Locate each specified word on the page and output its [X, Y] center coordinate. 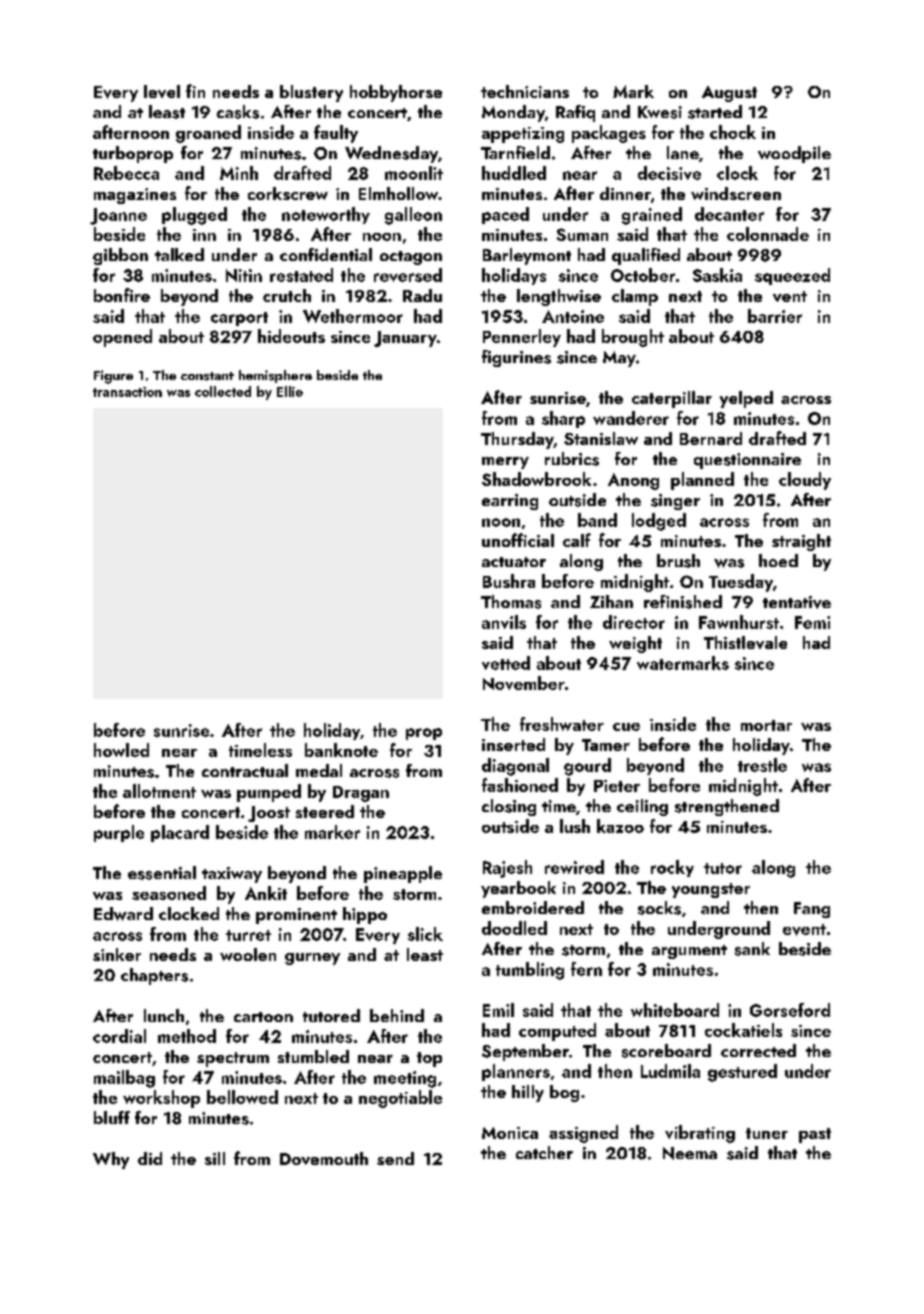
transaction [127, 392]
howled [121, 750]
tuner [767, 1133]
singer [675, 502]
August [729, 94]
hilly [528, 1093]
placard [180, 833]
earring [510, 502]
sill [215, 1158]
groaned [208, 134]
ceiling [642, 807]
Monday [513, 113]
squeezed [792, 276]
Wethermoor [353, 316]
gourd [587, 767]
